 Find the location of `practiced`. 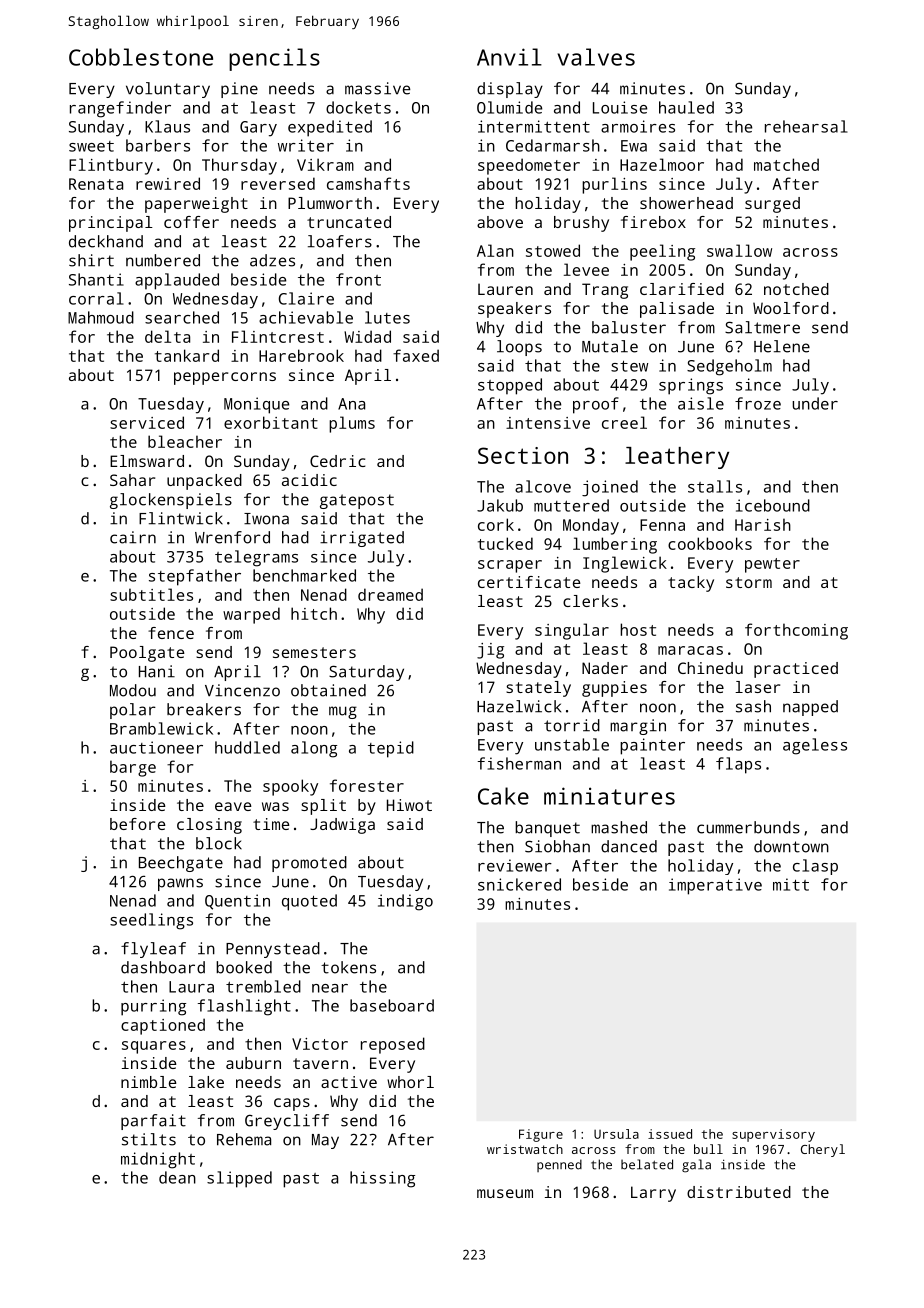

practiced is located at coordinates (796, 670).
